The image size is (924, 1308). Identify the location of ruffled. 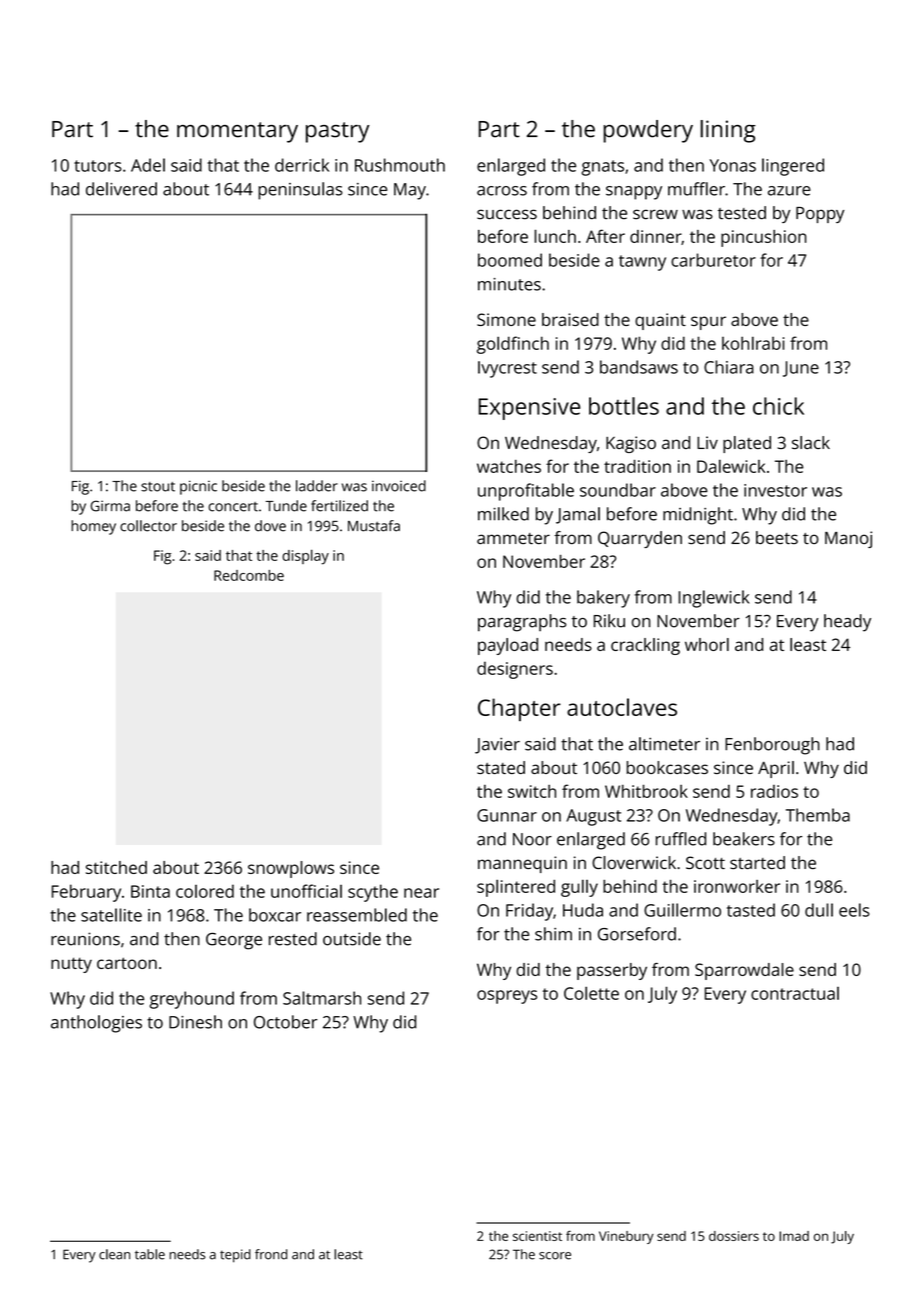
(681, 839).
